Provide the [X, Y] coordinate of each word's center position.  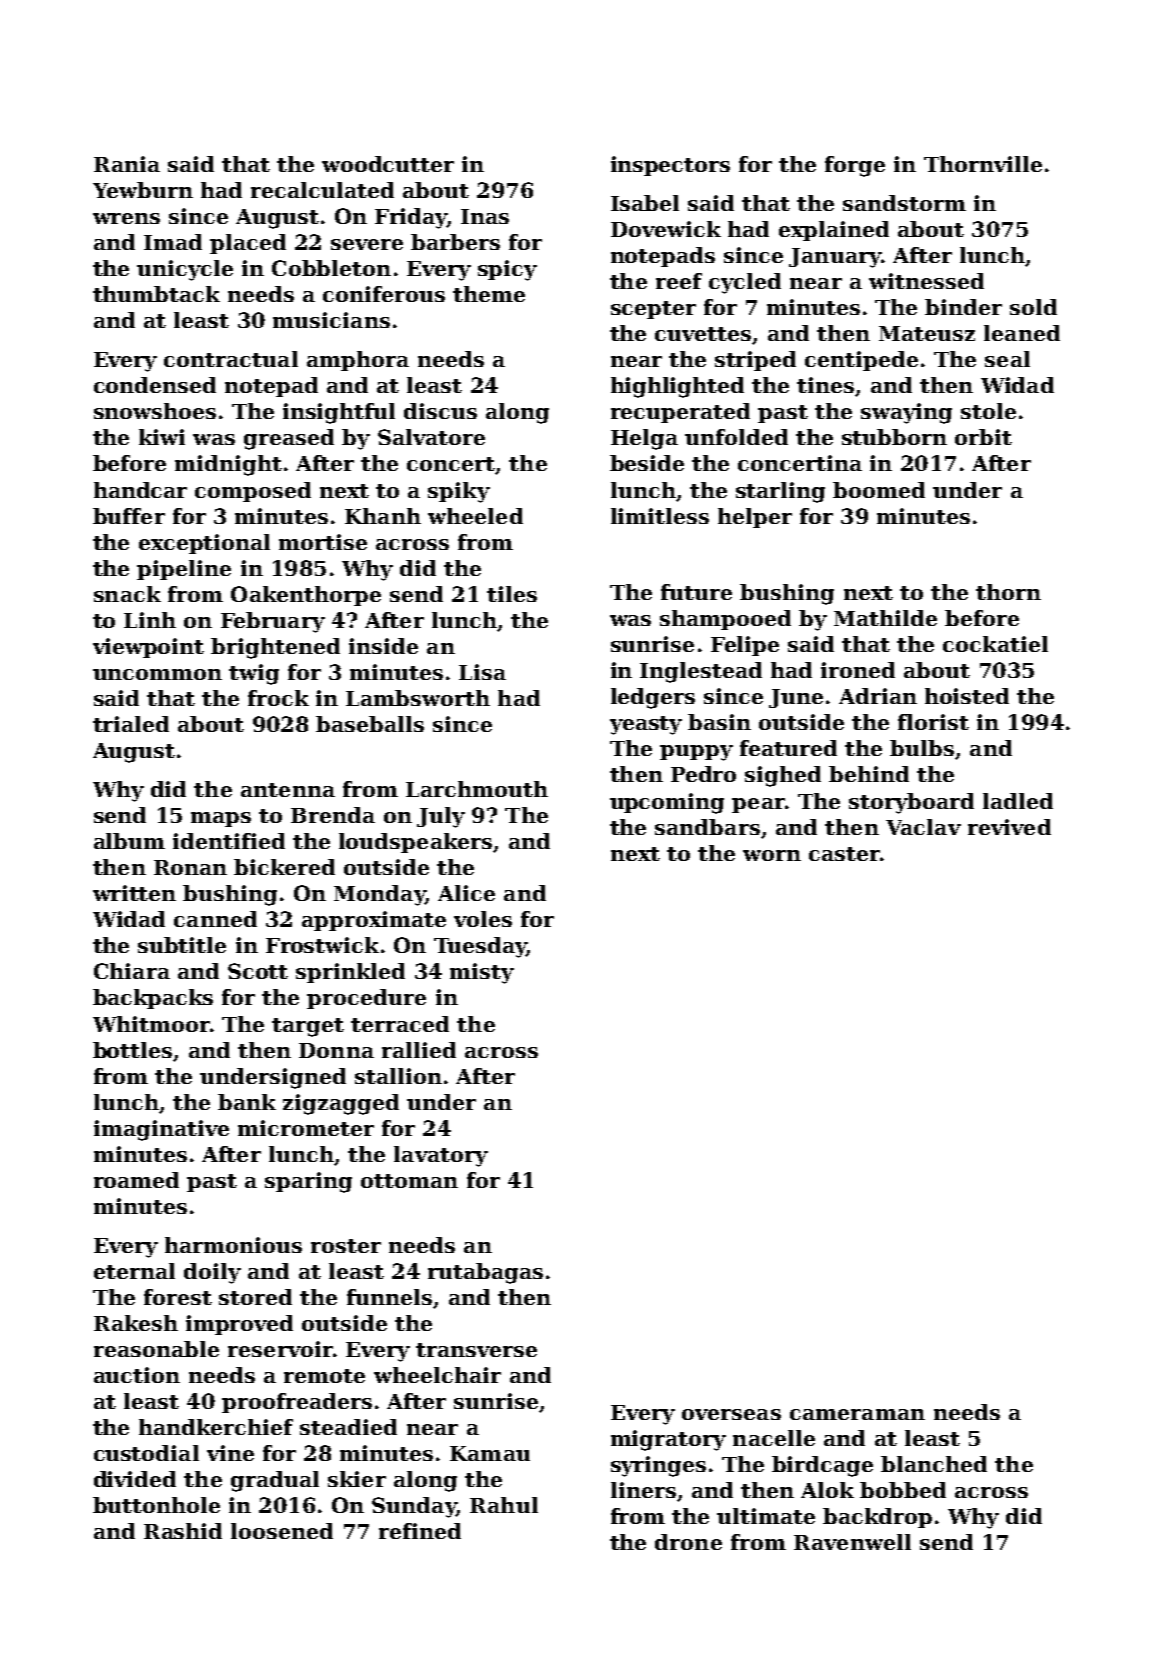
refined [420, 1531]
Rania [127, 164]
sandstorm [904, 203]
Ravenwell [852, 1542]
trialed [131, 724]
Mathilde [885, 618]
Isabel [645, 203]
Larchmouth [477, 789]
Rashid [183, 1531]
